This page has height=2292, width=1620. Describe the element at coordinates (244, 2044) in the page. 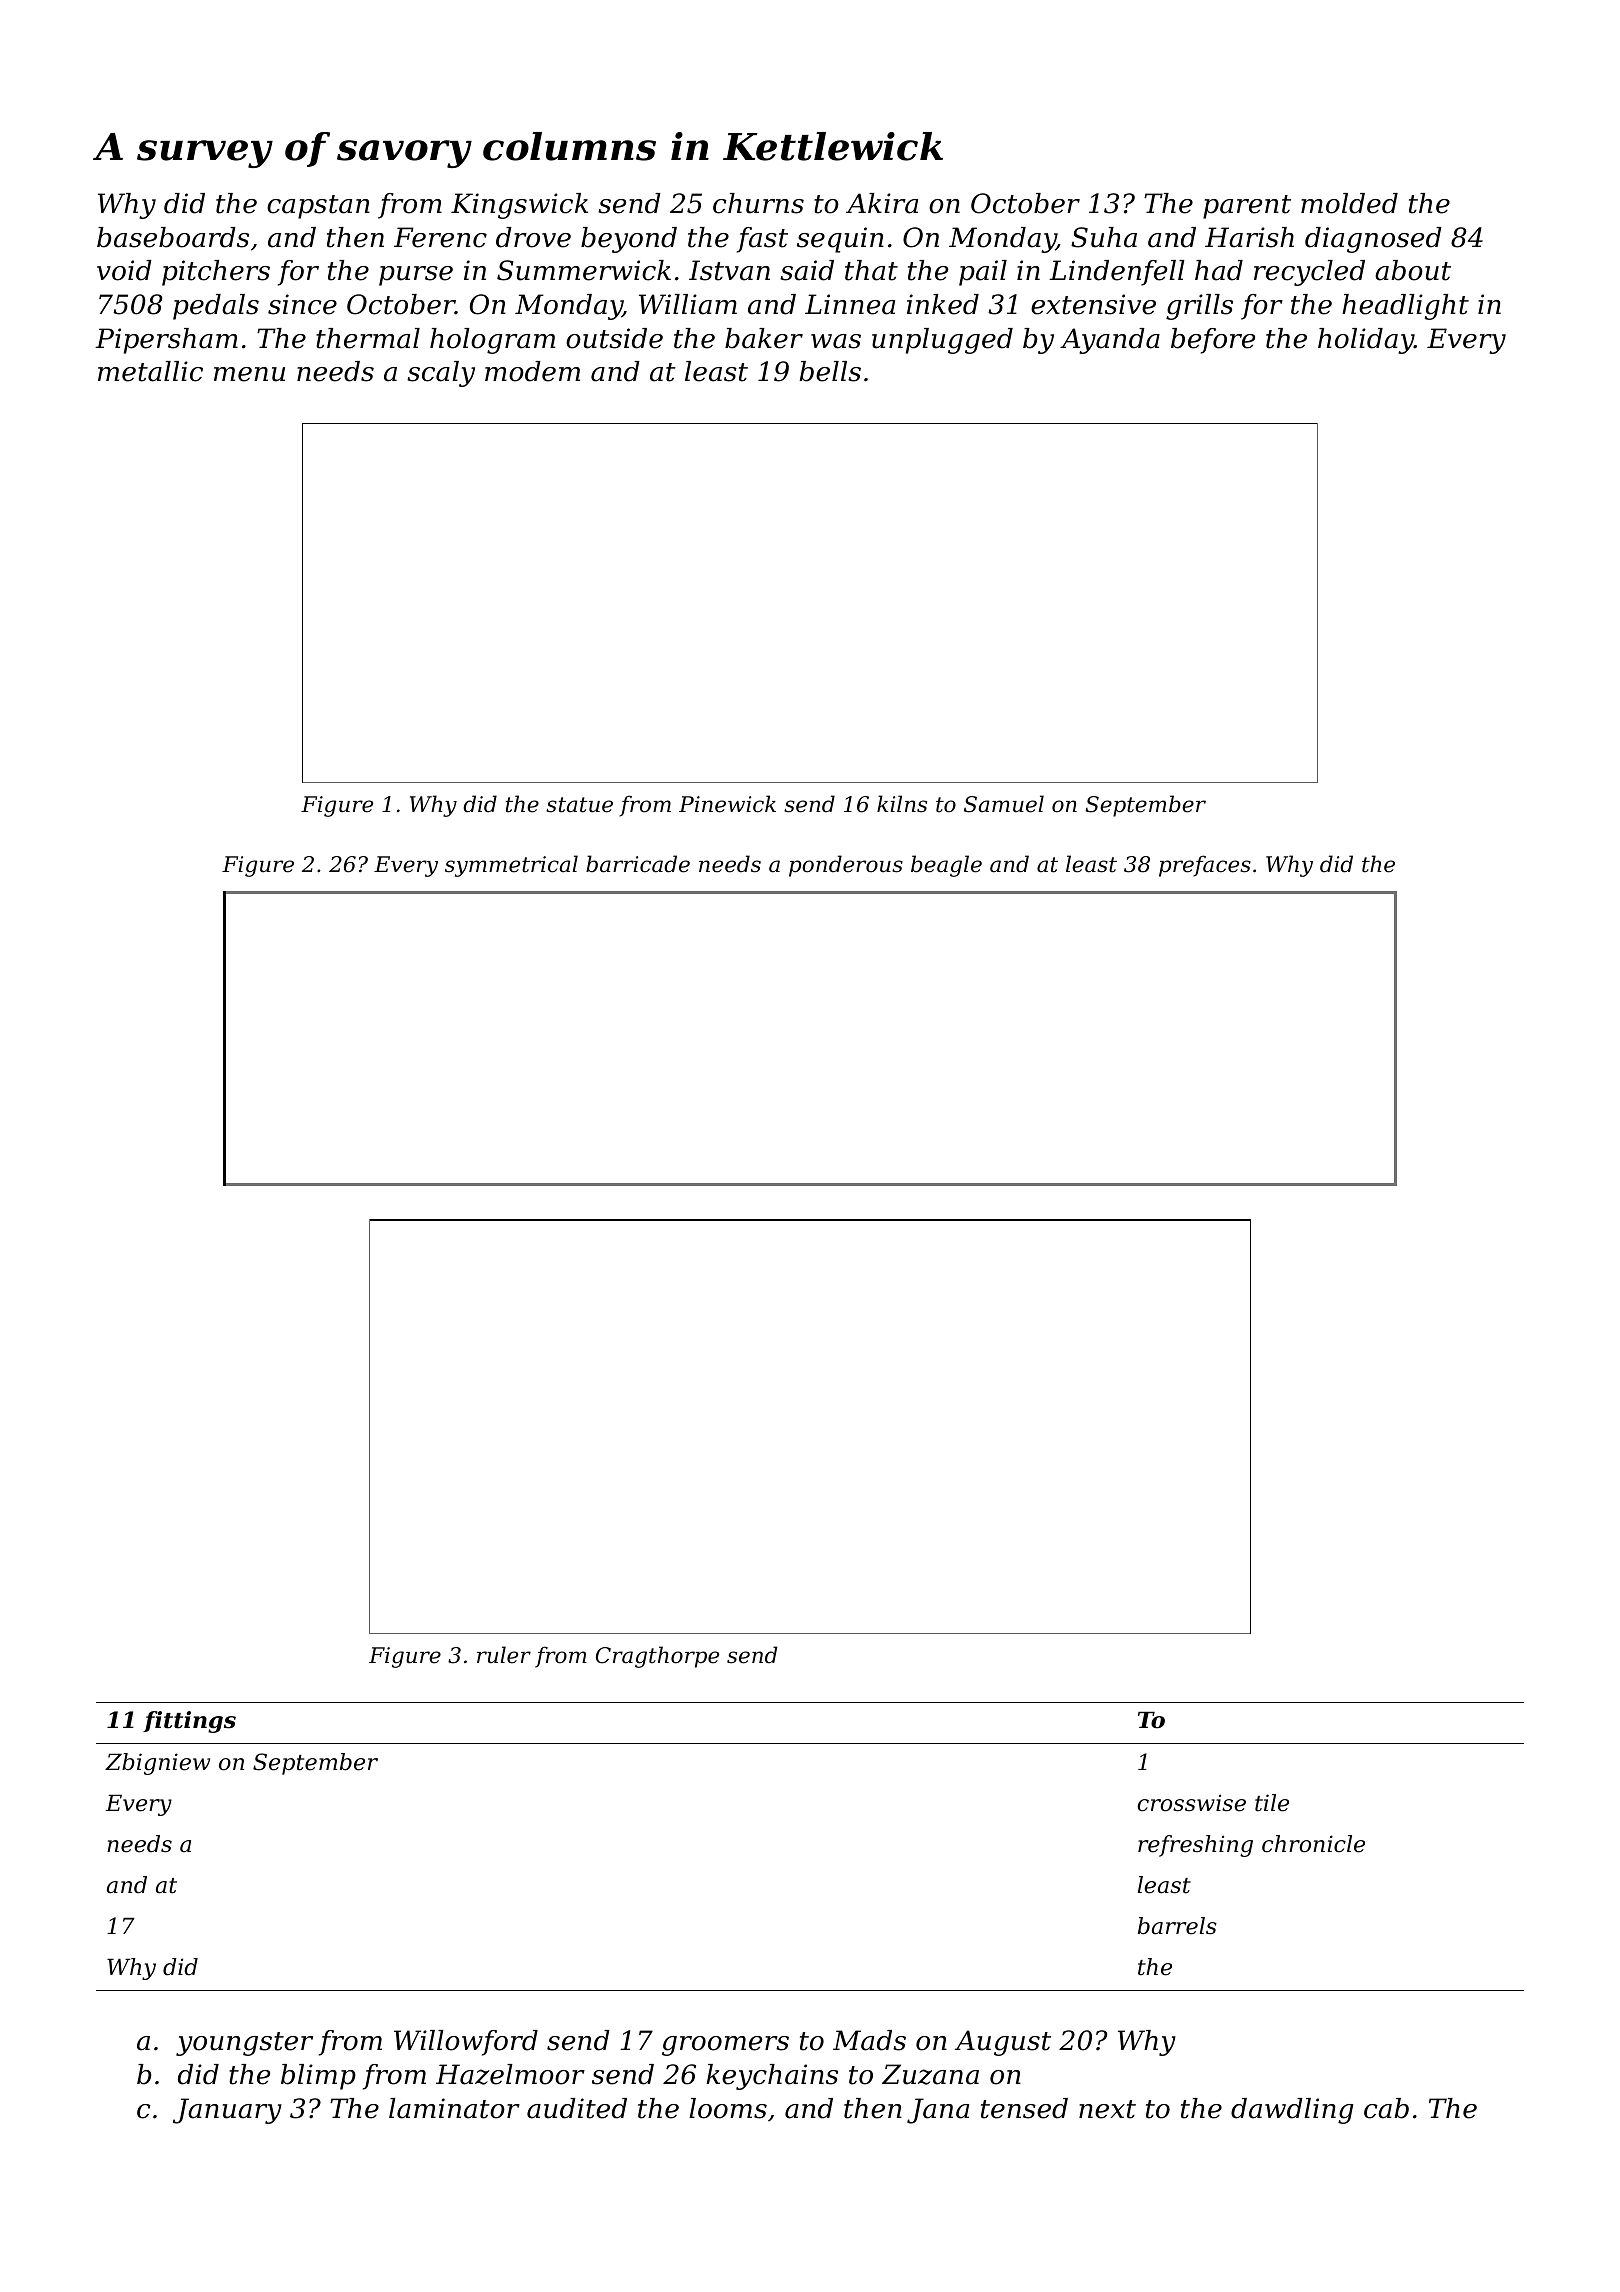

I see `youngster` at that location.
